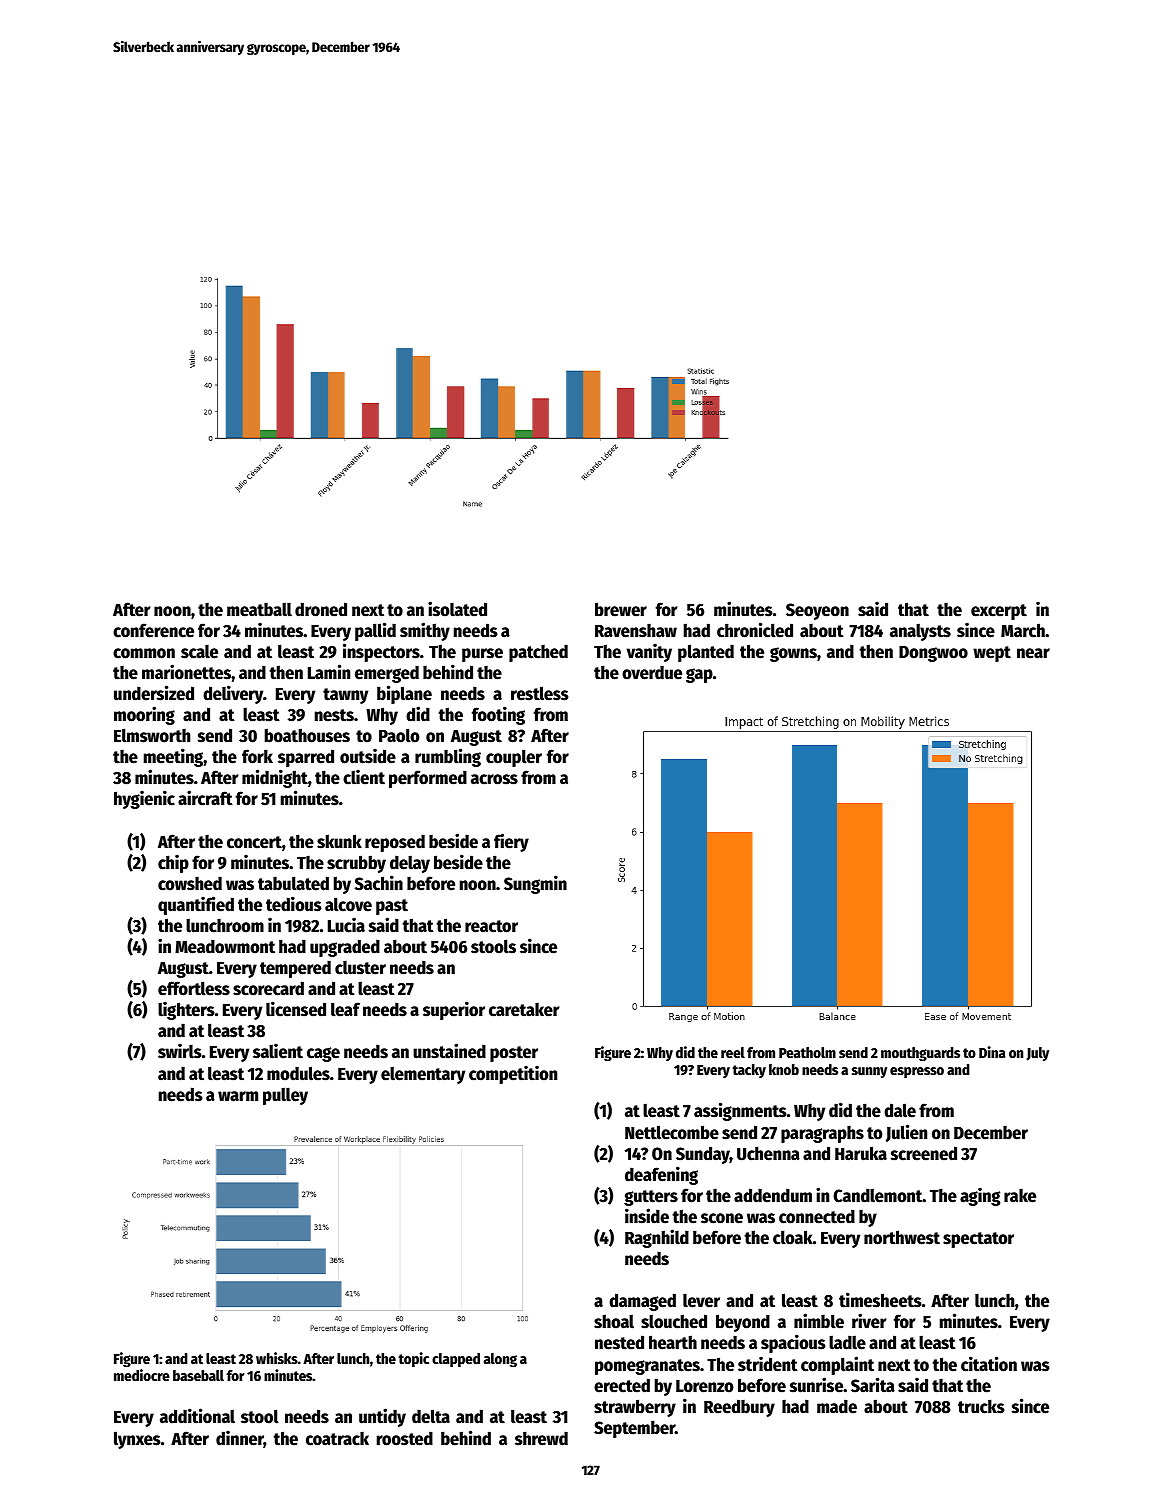 This page has width=1163, height=1505. Describe the element at coordinates (933, 654) in the page. I see `Dongwoo` at that location.
